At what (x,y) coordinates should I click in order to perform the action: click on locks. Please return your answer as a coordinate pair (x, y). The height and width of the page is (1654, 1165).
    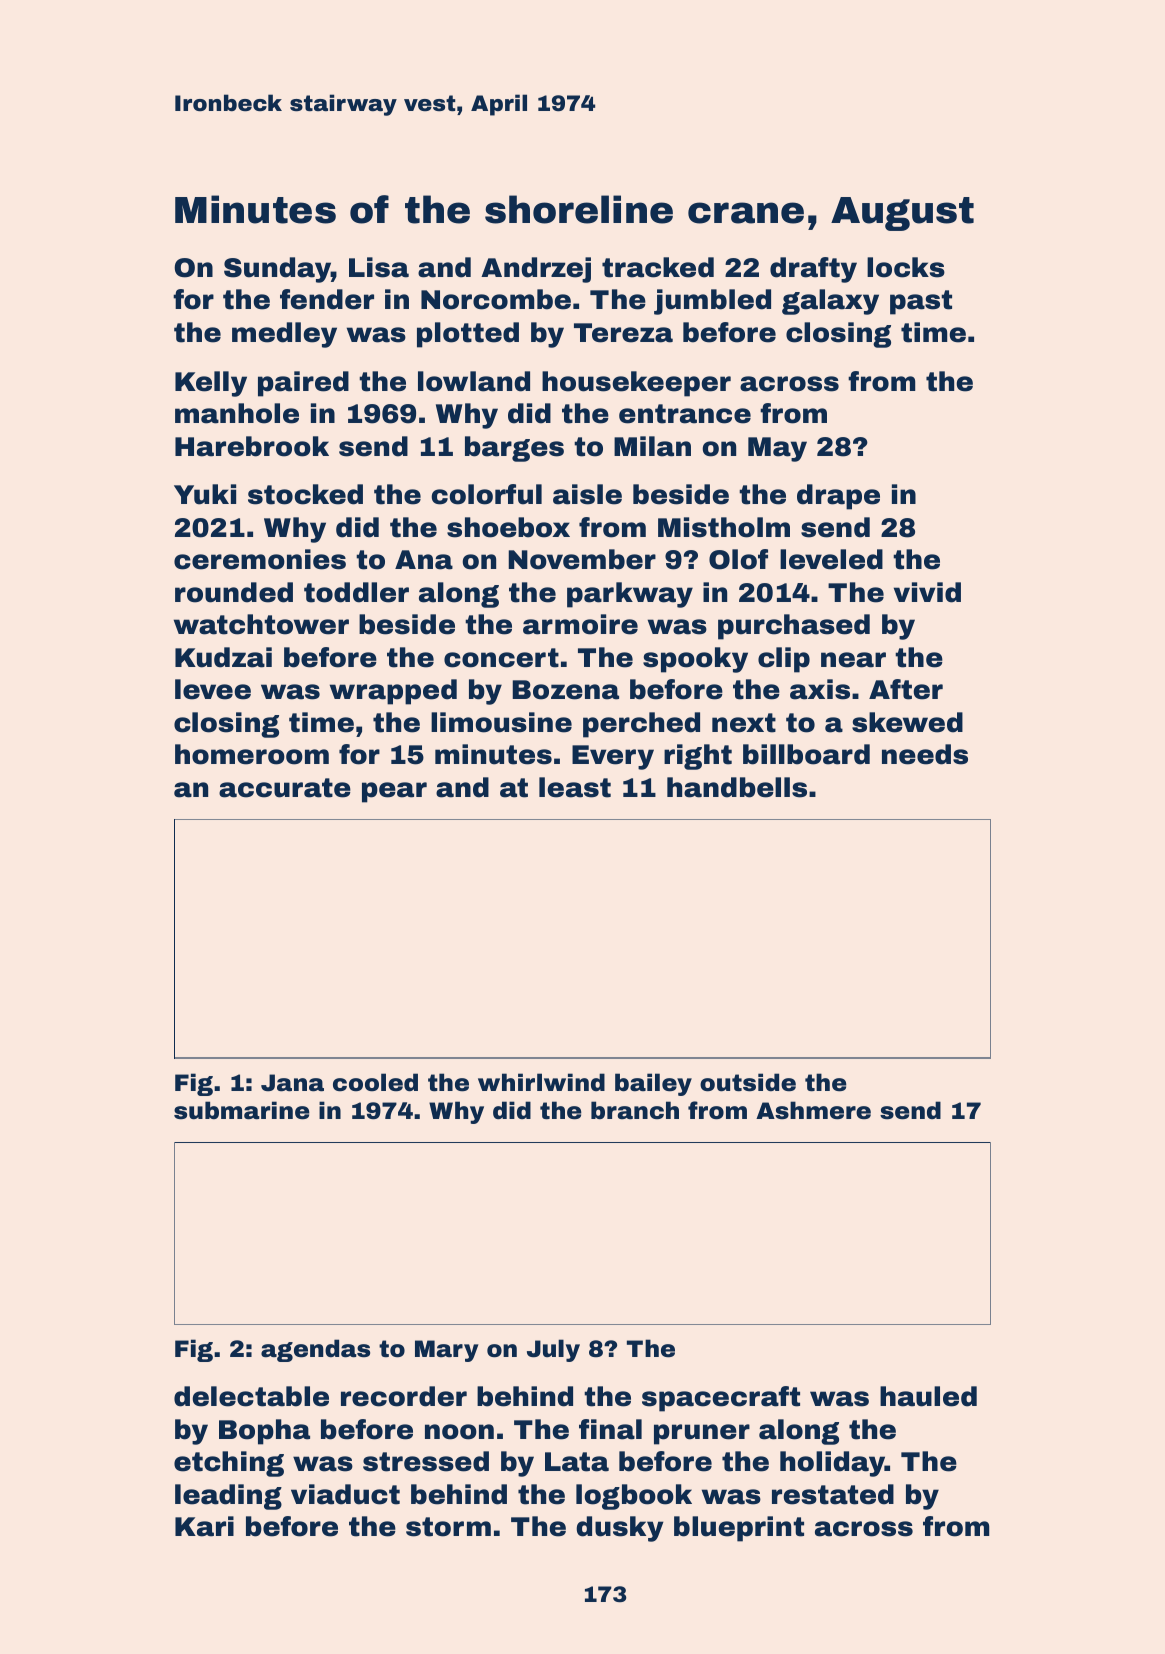
    Looking at the image, I should click on (906, 267).
